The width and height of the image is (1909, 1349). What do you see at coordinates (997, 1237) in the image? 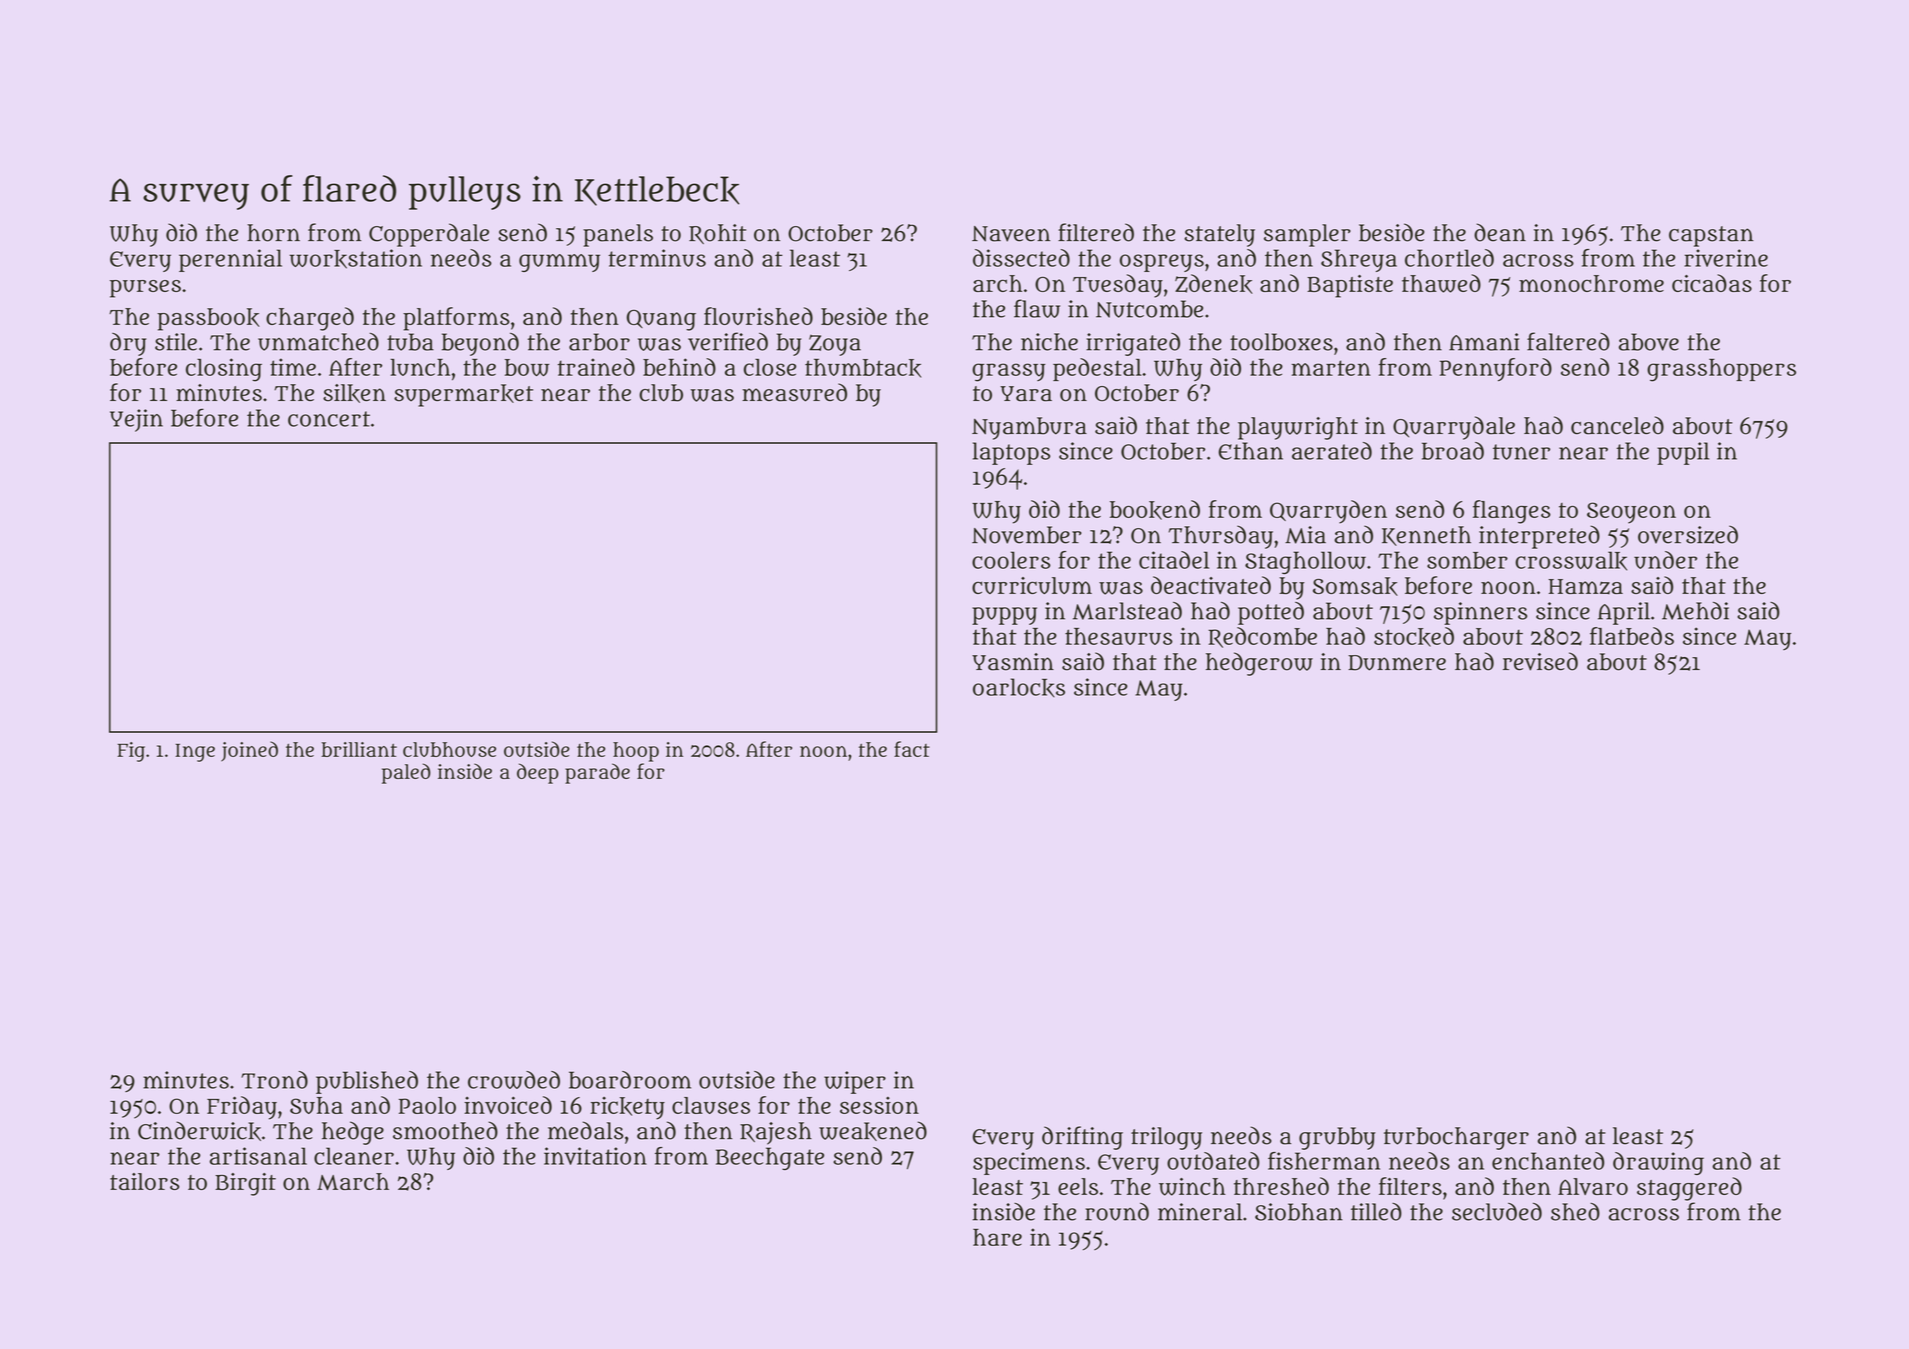
I see `hare` at bounding box center [997, 1237].
